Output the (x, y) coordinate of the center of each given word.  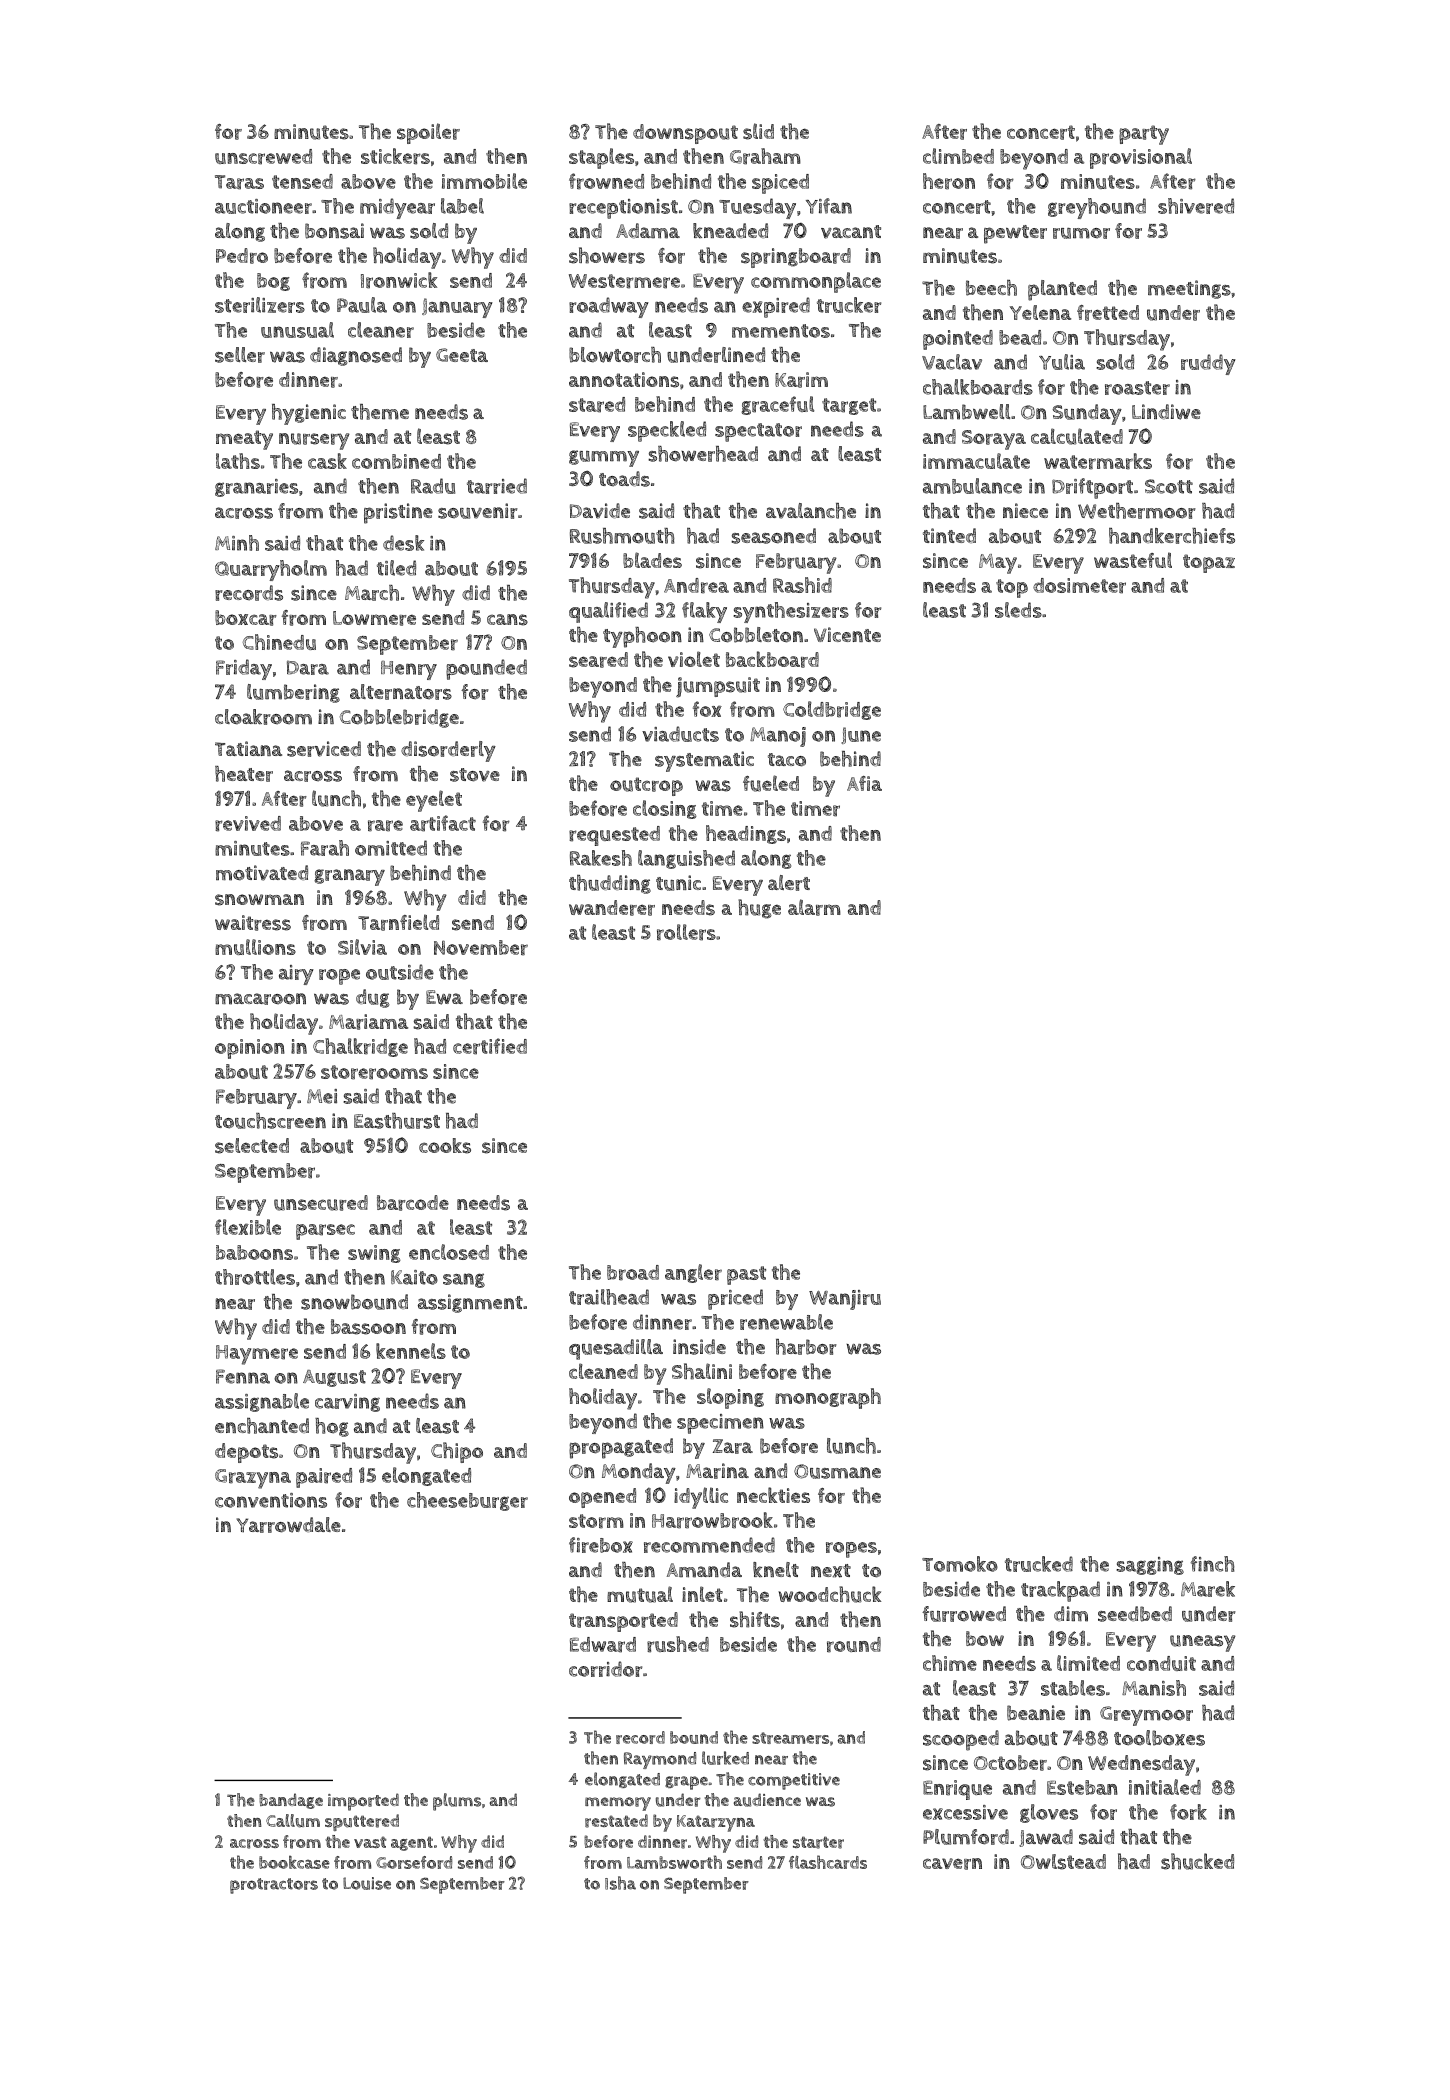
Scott (1169, 486)
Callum (293, 1821)
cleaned (603, 1371)
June (861, 735)
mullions (255, 947)
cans (507, 620)
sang (464, 1280)
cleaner (381, 330)
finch (1212, 1564)
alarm (814, 907)
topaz (1209, 563)
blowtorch (615, 355)
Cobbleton (756, 635)
